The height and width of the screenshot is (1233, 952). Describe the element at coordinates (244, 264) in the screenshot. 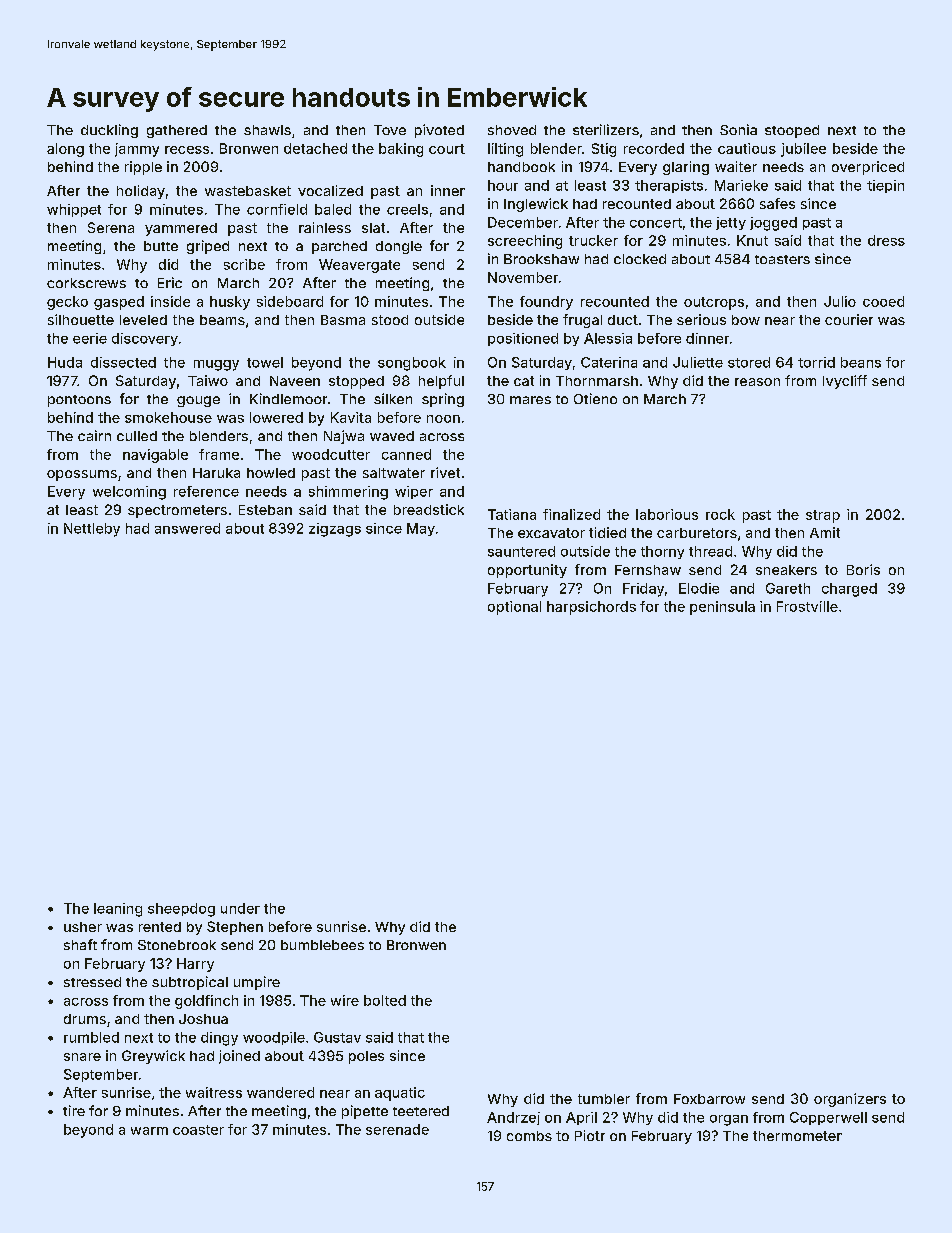

I see `scribe` at that location.
